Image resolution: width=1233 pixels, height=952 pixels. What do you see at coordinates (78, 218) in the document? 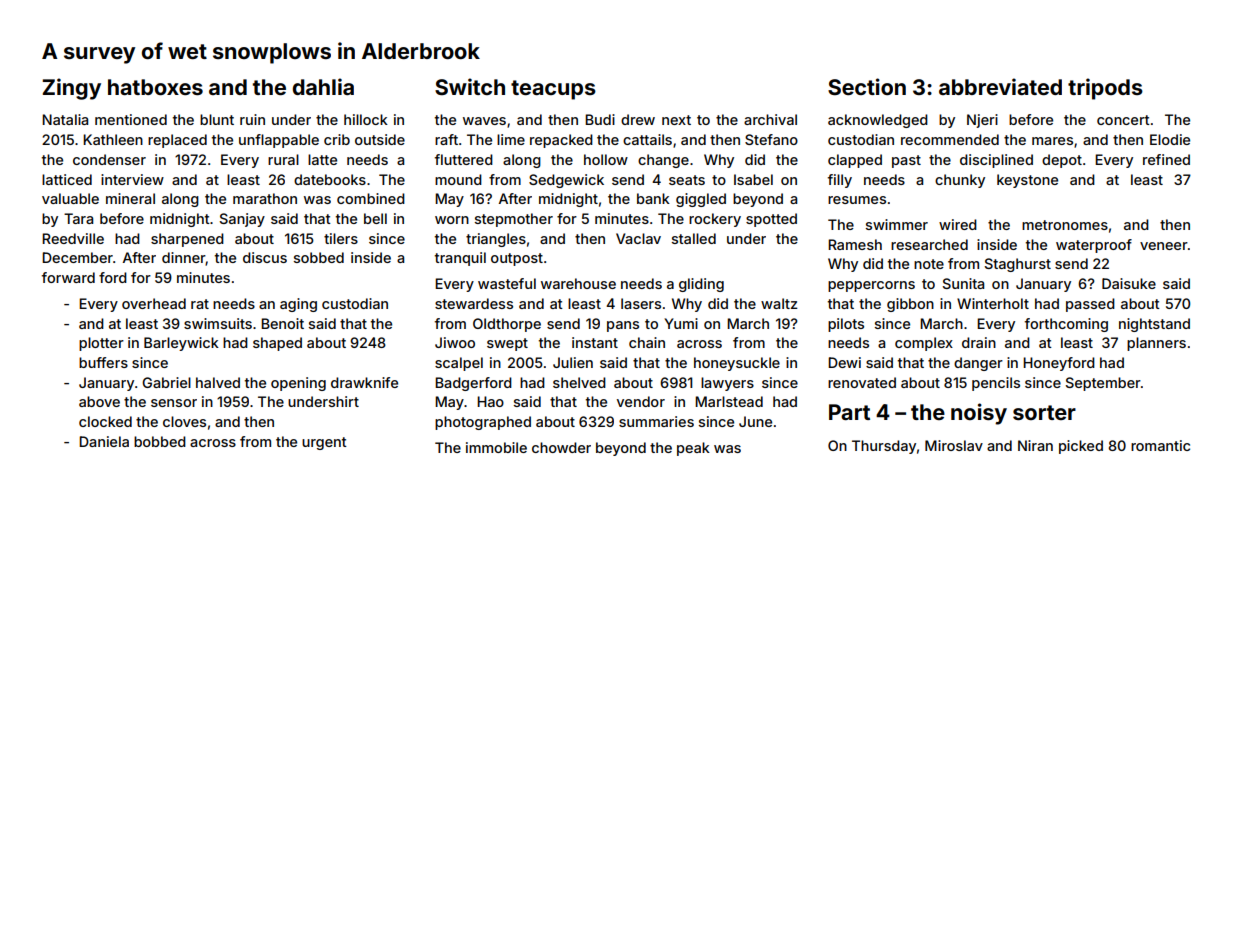
I see `Tara` at bounding box center [78, 218].
